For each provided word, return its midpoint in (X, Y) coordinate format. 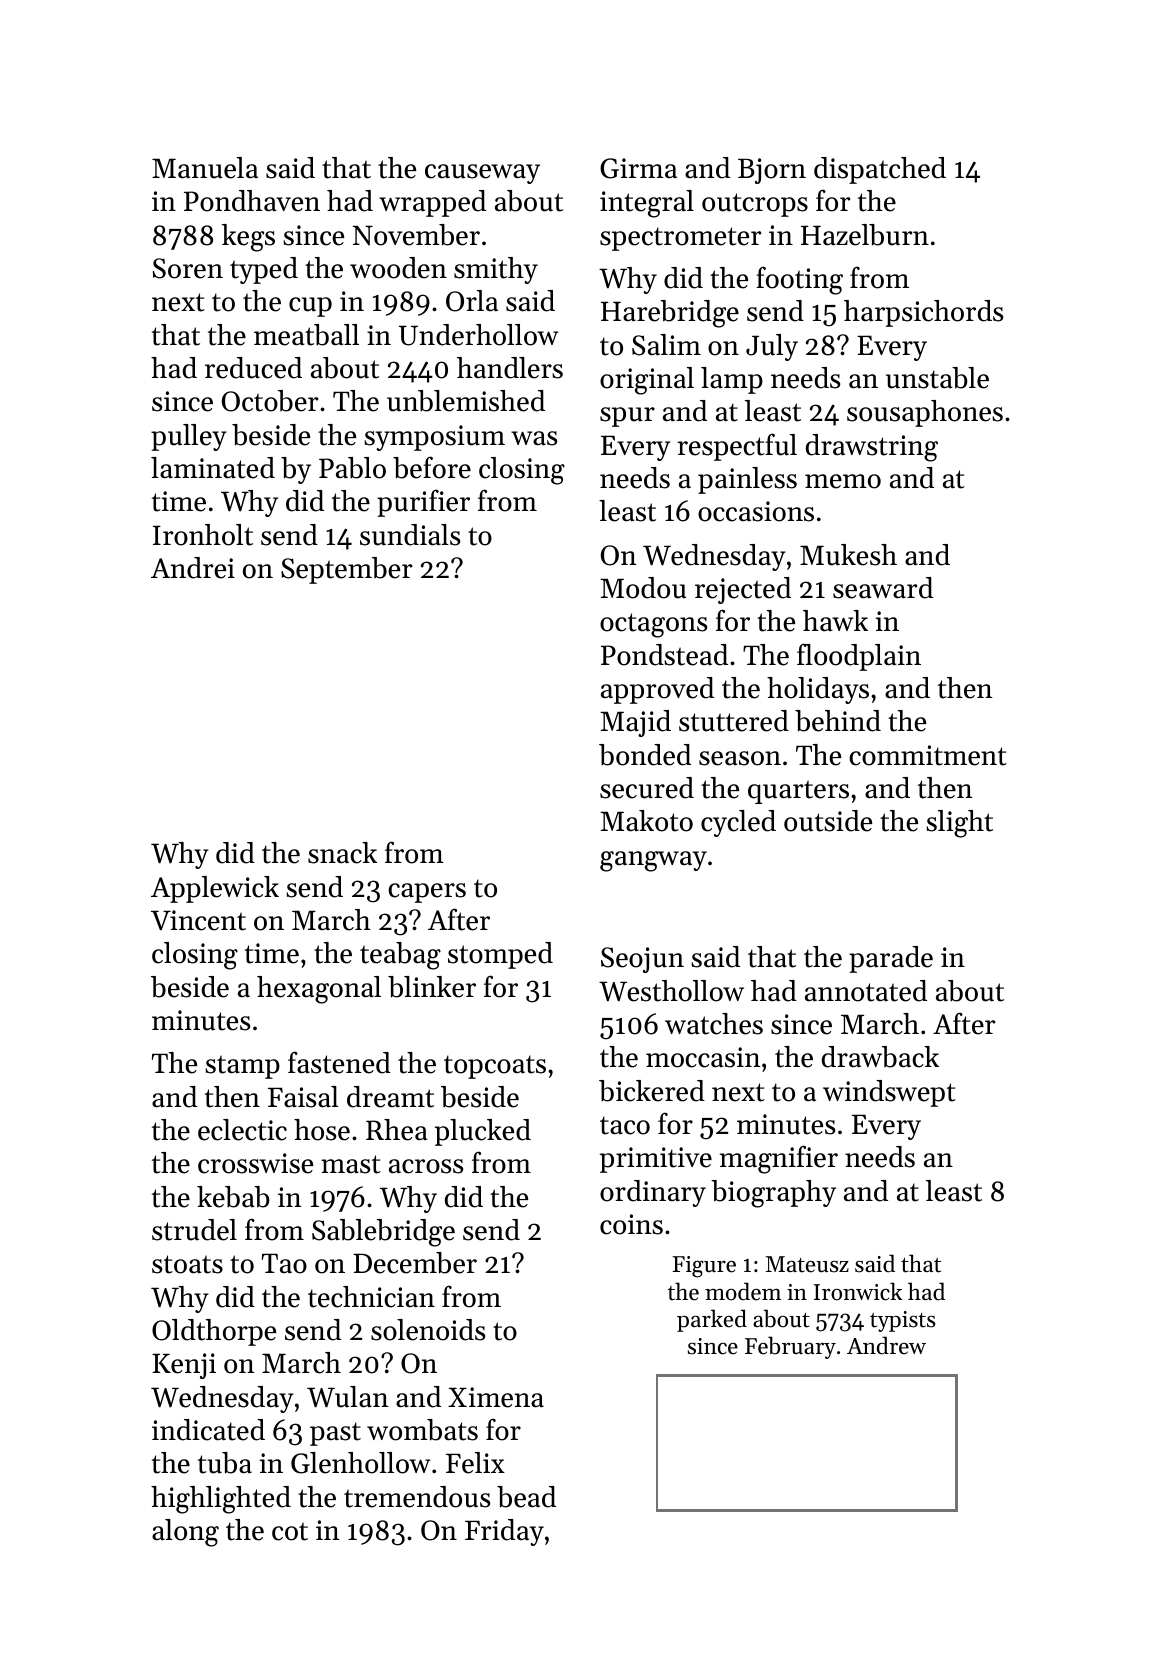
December (415, 1263)
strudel (194, 1230)
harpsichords (923, 313)
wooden (398, 268)
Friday (504, 1532)
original (647, 381)
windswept (889, 1093)
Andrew (886, 1345)
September (346, 570)
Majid (635, 723)
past (335, 1434)
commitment (928, 755)
